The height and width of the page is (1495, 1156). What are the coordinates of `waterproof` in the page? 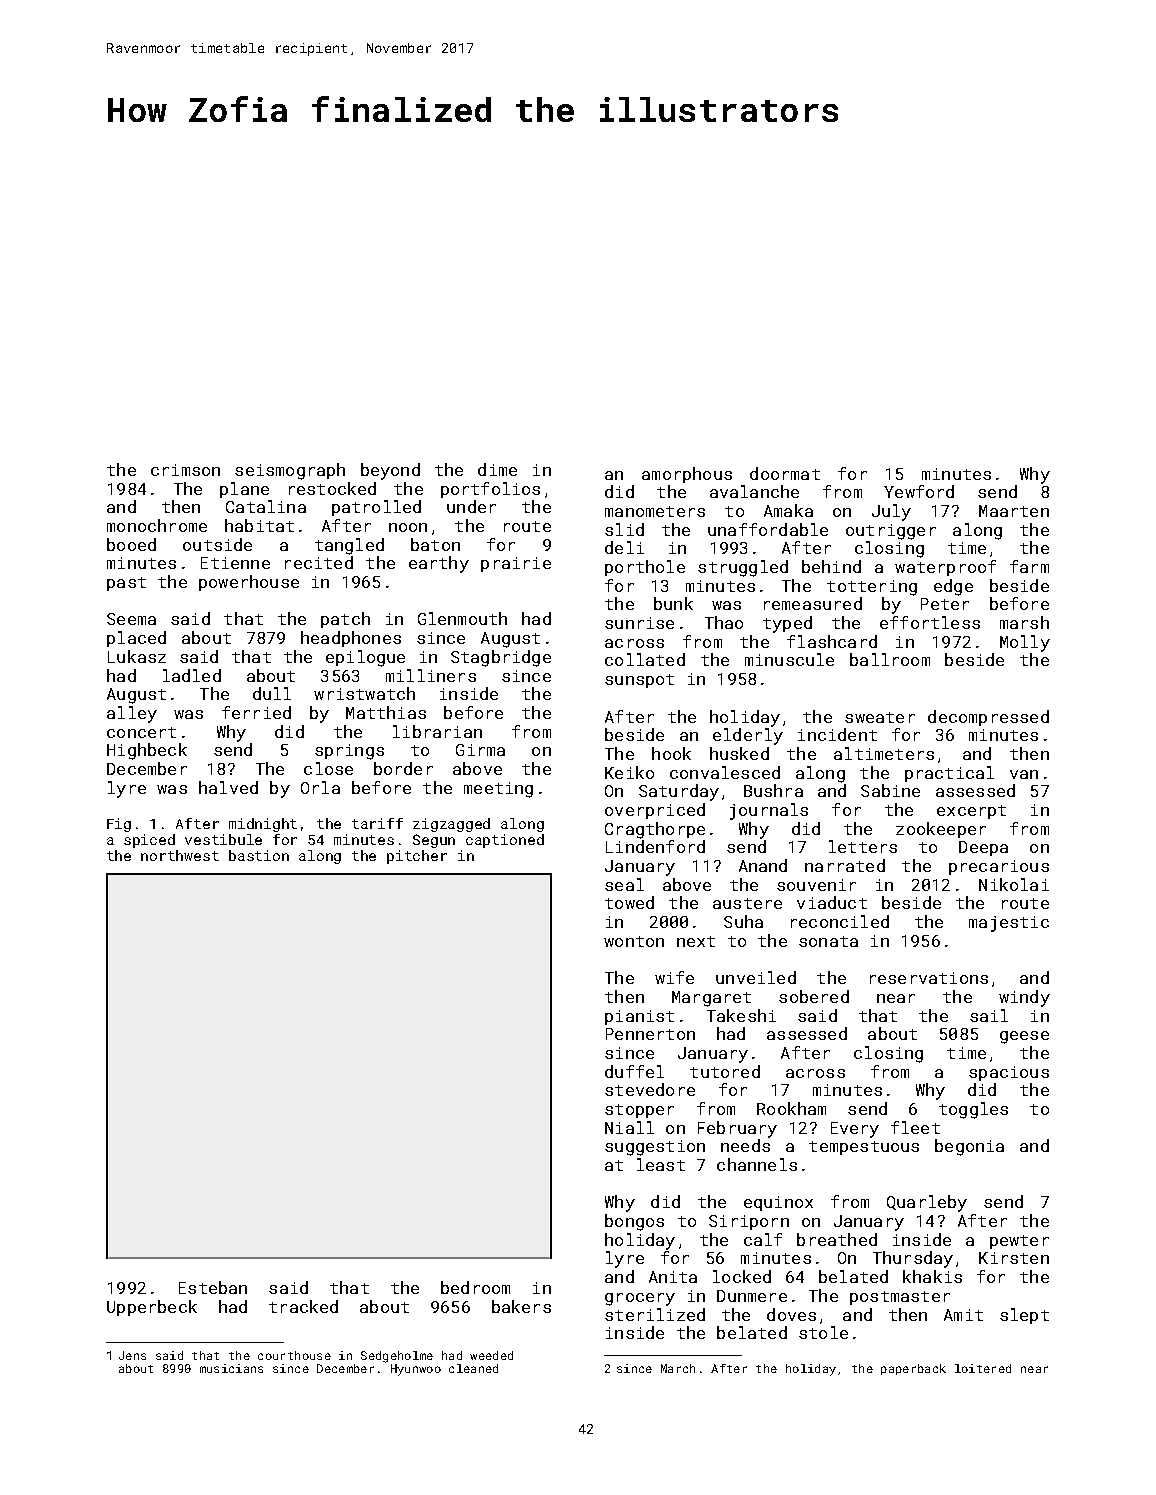 It's located at (945, 568).
